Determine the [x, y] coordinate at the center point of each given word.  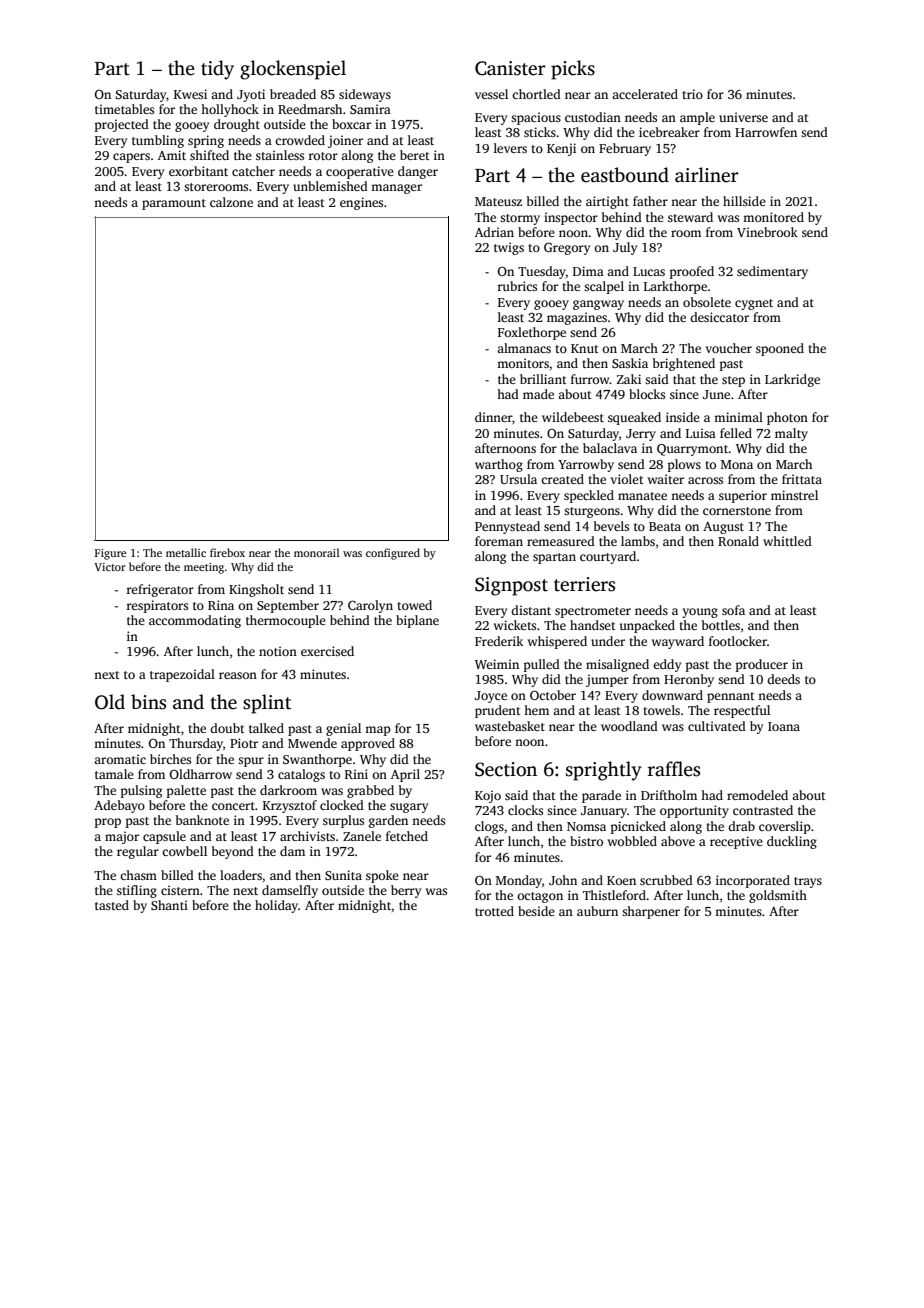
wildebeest [573, 417]
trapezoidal [182, 675]
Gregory [567, 248]
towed [414, 605]
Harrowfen [766, 132]
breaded [293, 94]
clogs [489, 827]
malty [791, 434]
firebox [227, 552]
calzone [231, 202]
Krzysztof [290, 806]
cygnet [754, 304]
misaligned [617, 665]
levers [510, 148]
